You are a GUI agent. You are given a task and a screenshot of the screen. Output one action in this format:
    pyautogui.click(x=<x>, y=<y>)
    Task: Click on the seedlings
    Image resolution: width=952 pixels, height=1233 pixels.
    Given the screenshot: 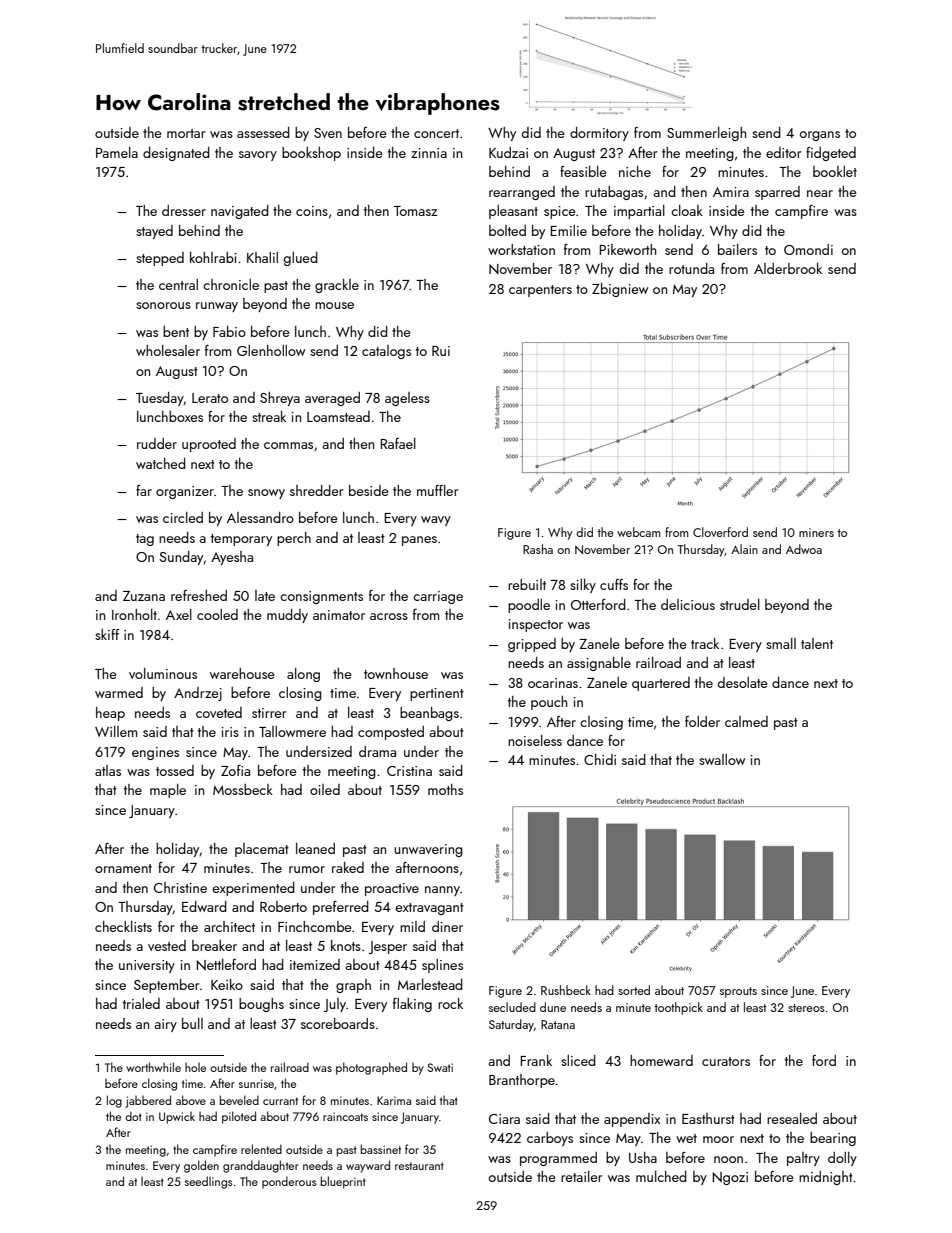 What is the action you would take?
    pyautogui.click(x=208, y=1182)
